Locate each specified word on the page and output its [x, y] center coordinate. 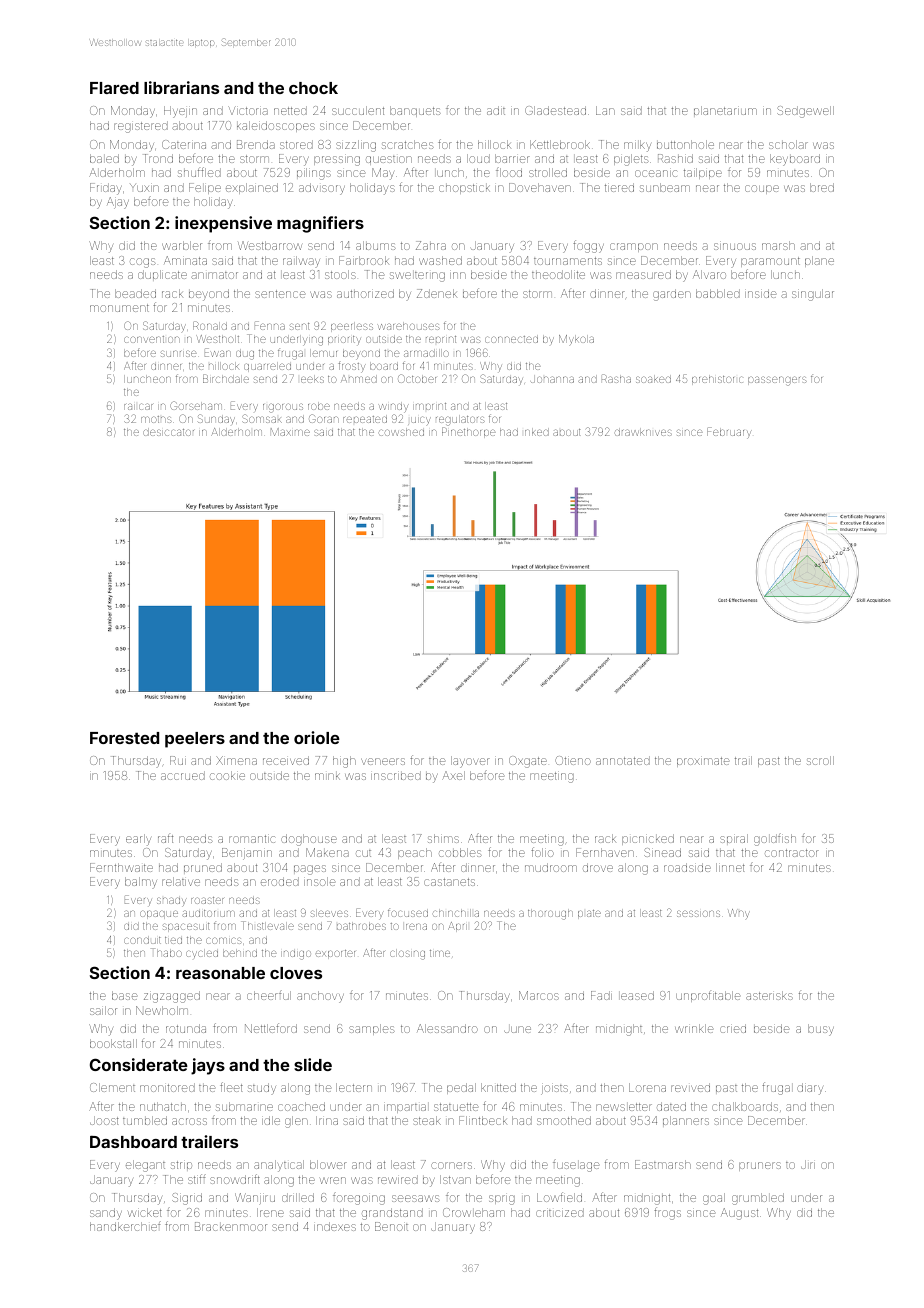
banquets [415, 111]
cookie [227, 775]
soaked [653, 379]
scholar [788, 144]
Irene [270, 1212]
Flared [114, 88]
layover [470, 762]
